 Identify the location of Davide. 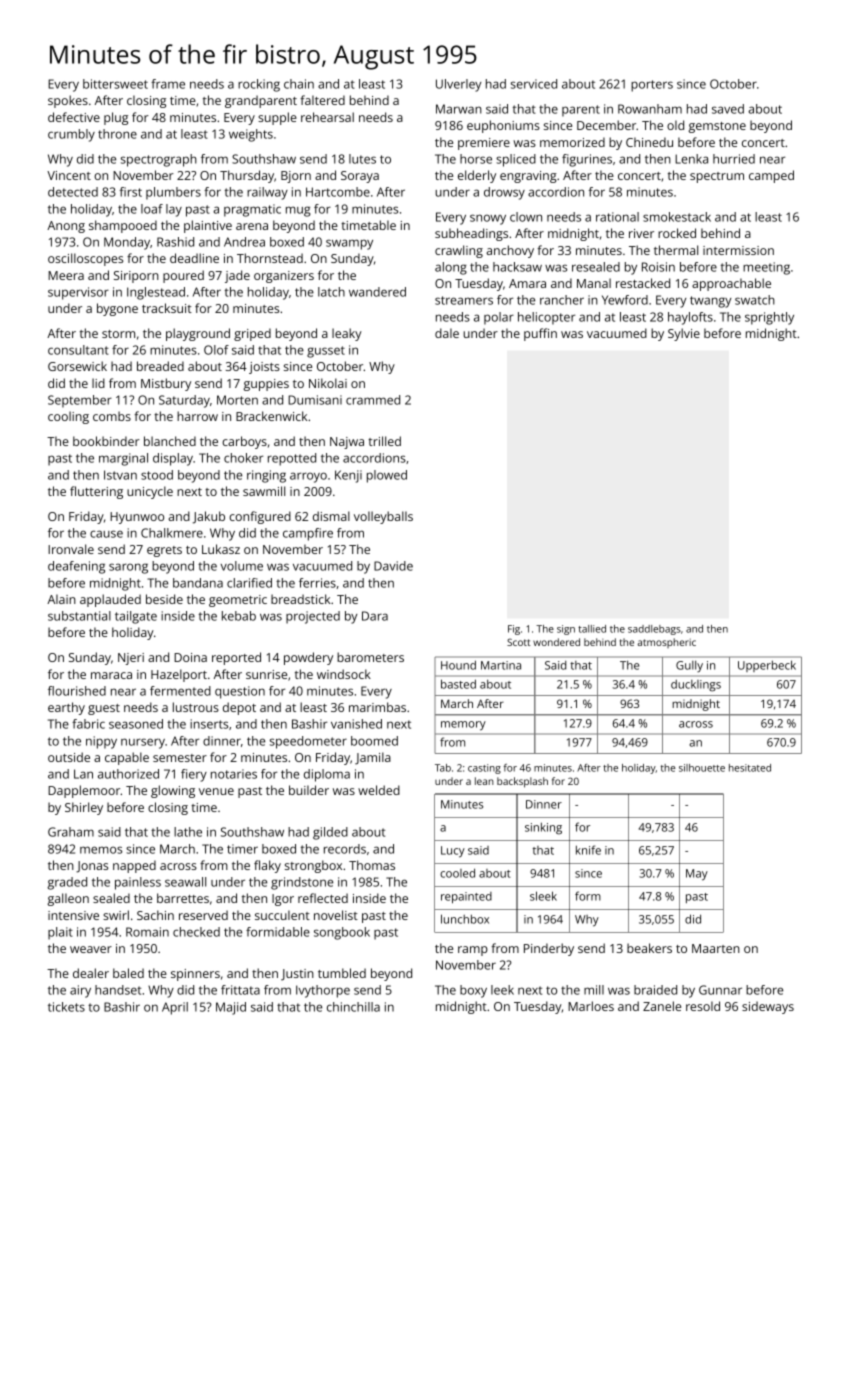
(393, 566).
